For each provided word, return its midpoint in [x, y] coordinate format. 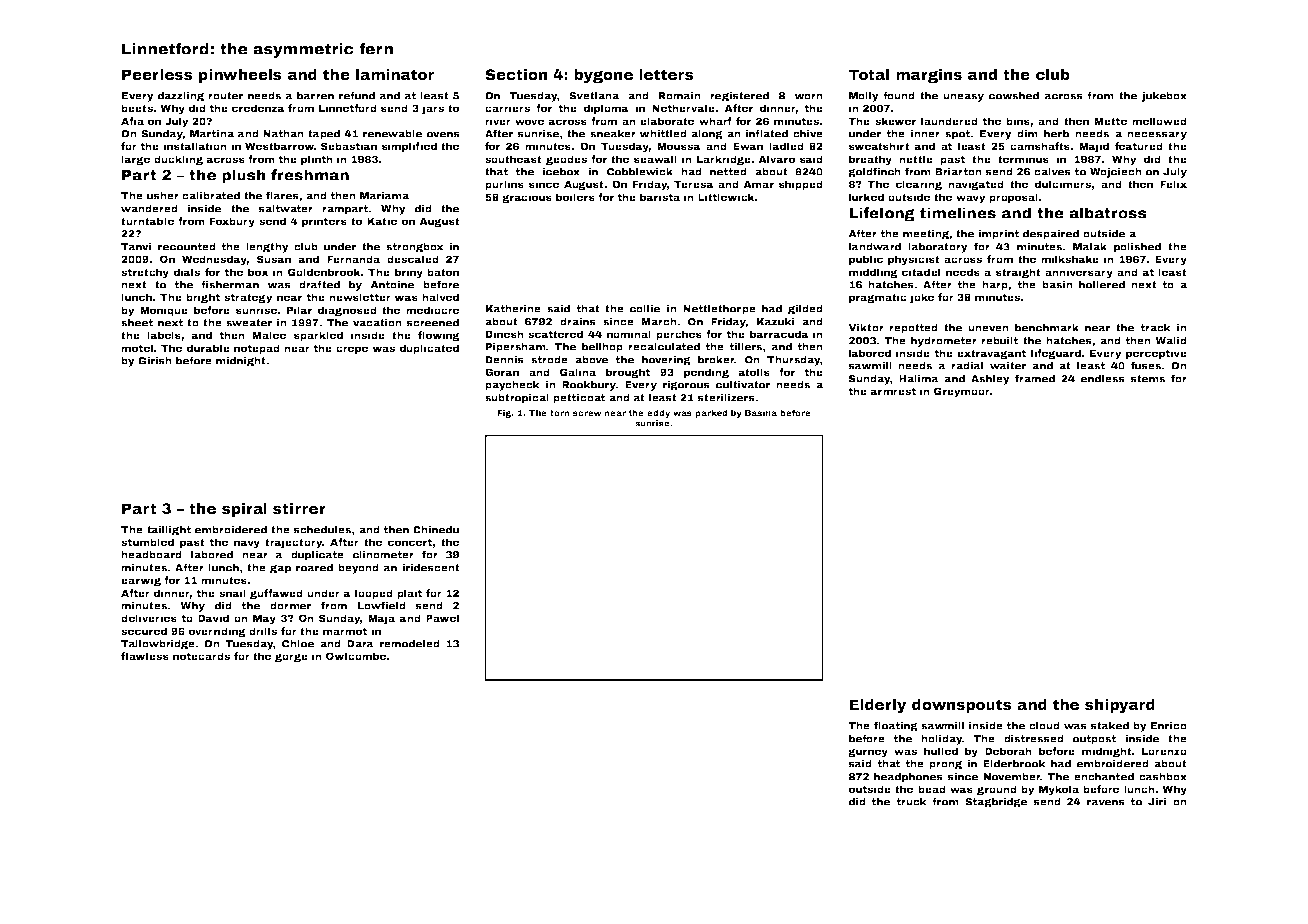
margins [929, 76]
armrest [893, 391]
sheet [137, 323]
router [225, 96]
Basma [761, 413]
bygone [603, 76]
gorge [291, 657]
